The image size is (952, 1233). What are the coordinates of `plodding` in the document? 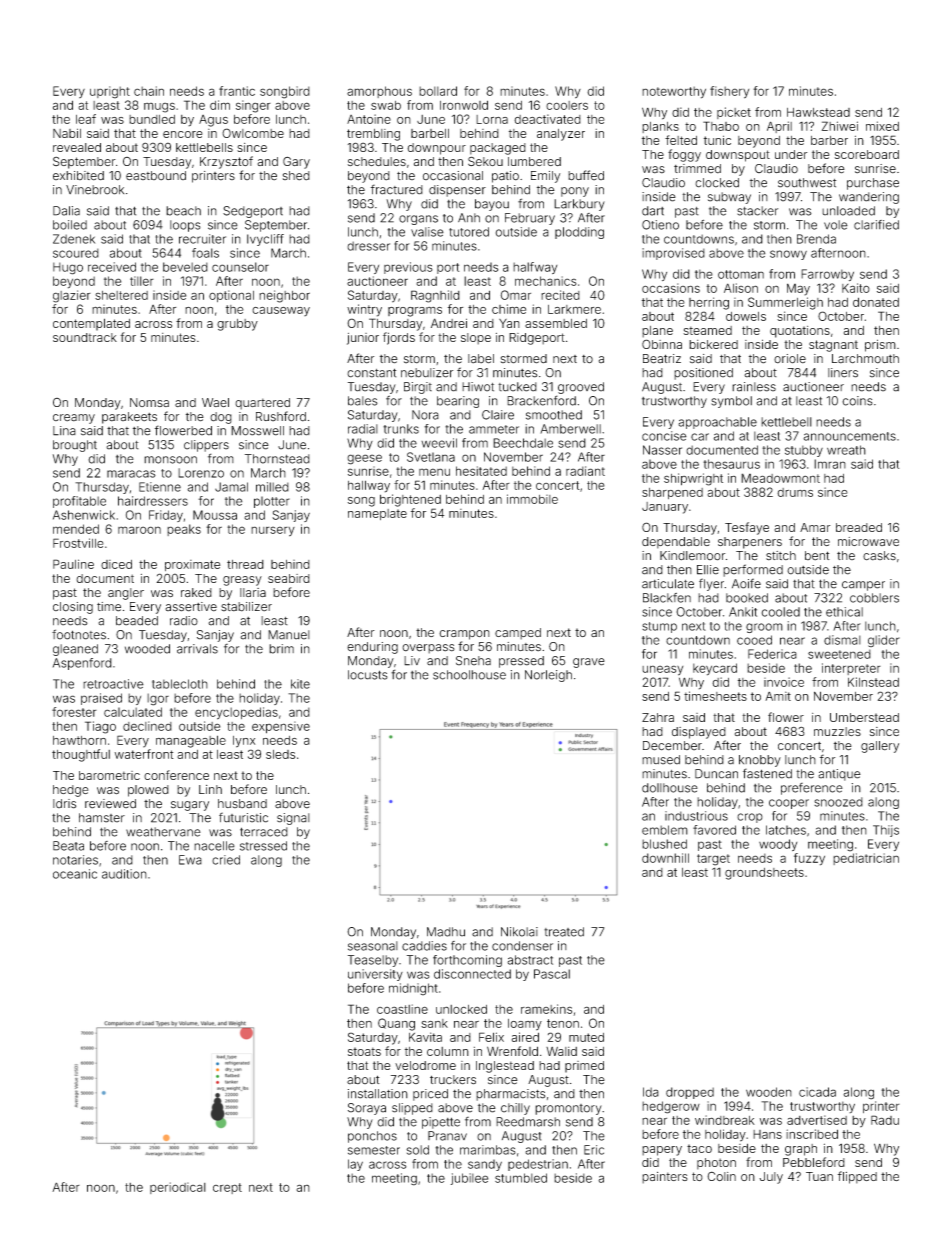 It's located at (579, 233).
